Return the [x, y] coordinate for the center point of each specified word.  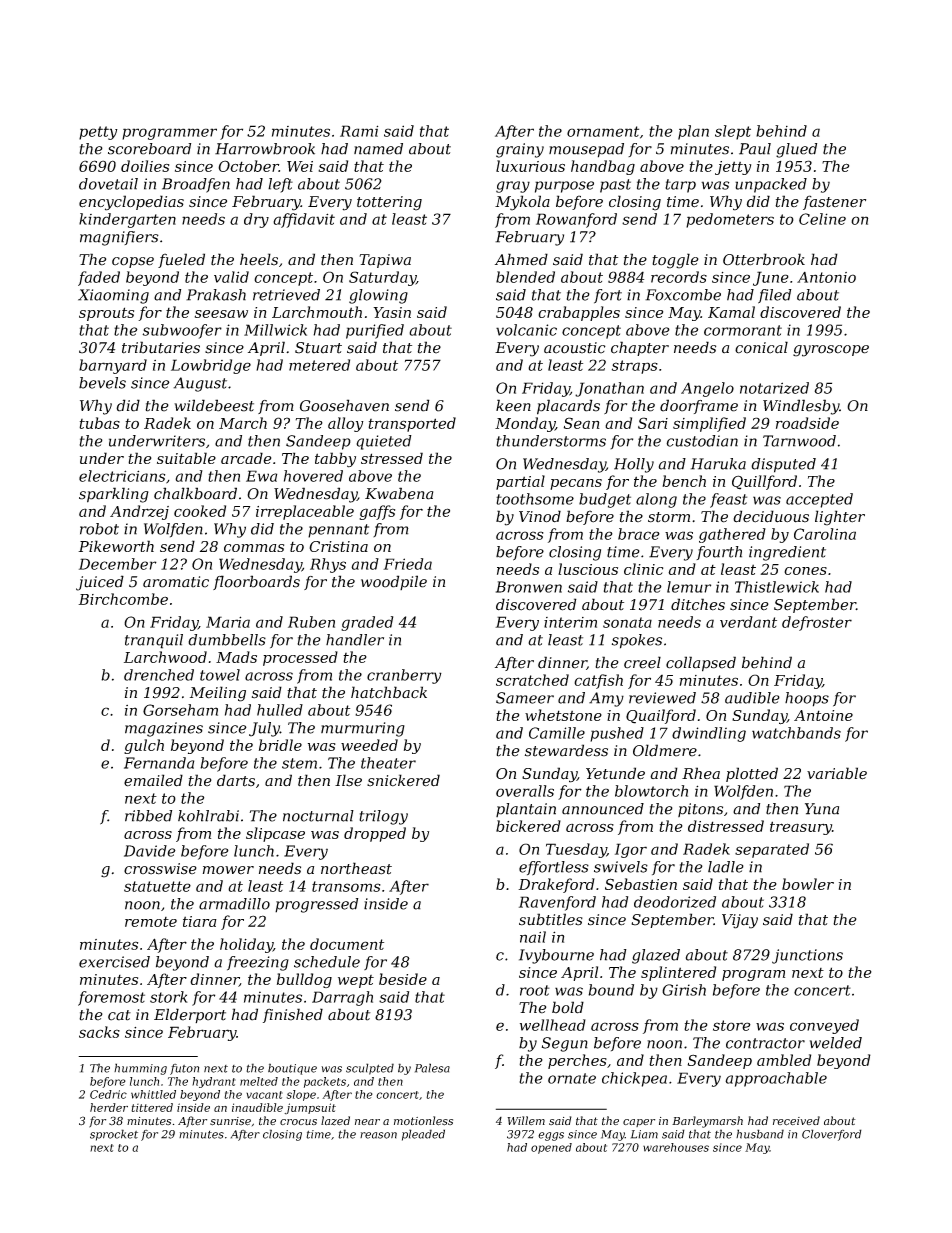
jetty [733, 168]
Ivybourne [556, 956]
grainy [520, 150]
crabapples [579, 313]
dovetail [108, 184]
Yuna [822, 809]
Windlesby [801, 407]
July [264, 729]
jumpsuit [310, 1108]
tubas [99, 423]
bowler [808, 884]
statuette [157, 886]
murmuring [363, 729]
